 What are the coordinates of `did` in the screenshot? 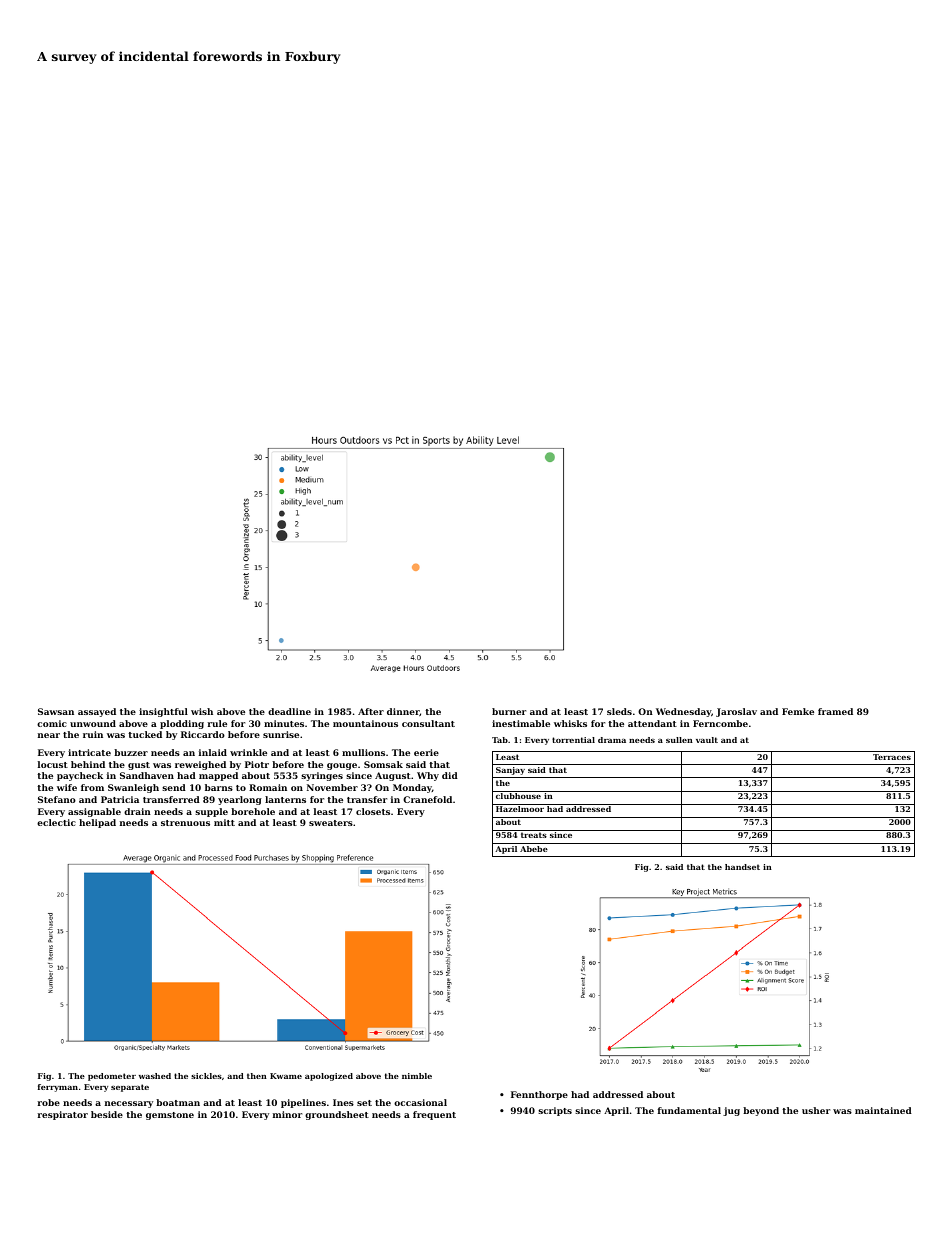 It's located at (450, 775).
